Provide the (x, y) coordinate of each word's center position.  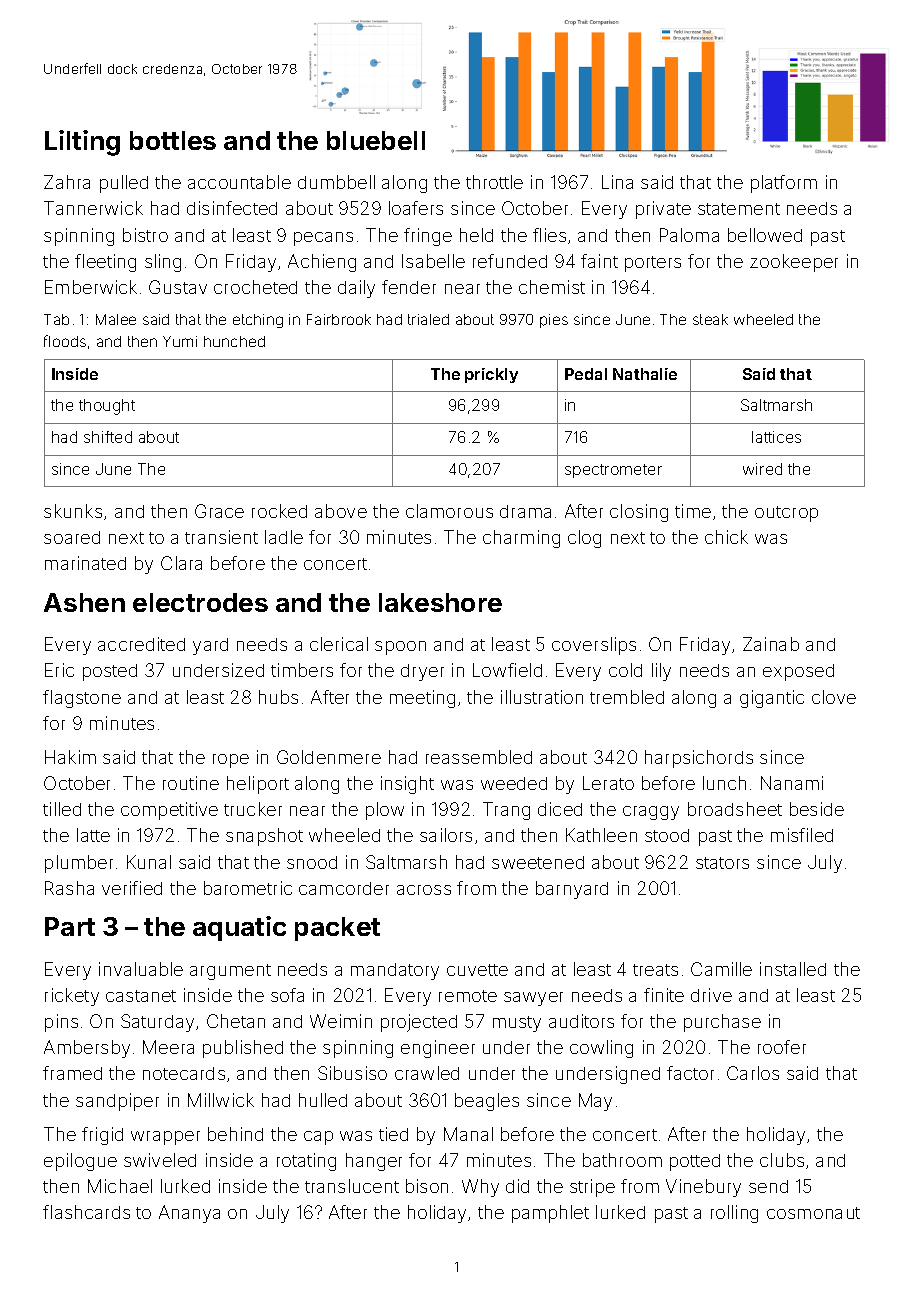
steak (710, 319)
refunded (510, 261)
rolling (734, 1214)
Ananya (189, 1214)
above (341, 511)
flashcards (86, 1212)
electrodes (200, 602)
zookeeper (794, 263)
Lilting (82, 143)
